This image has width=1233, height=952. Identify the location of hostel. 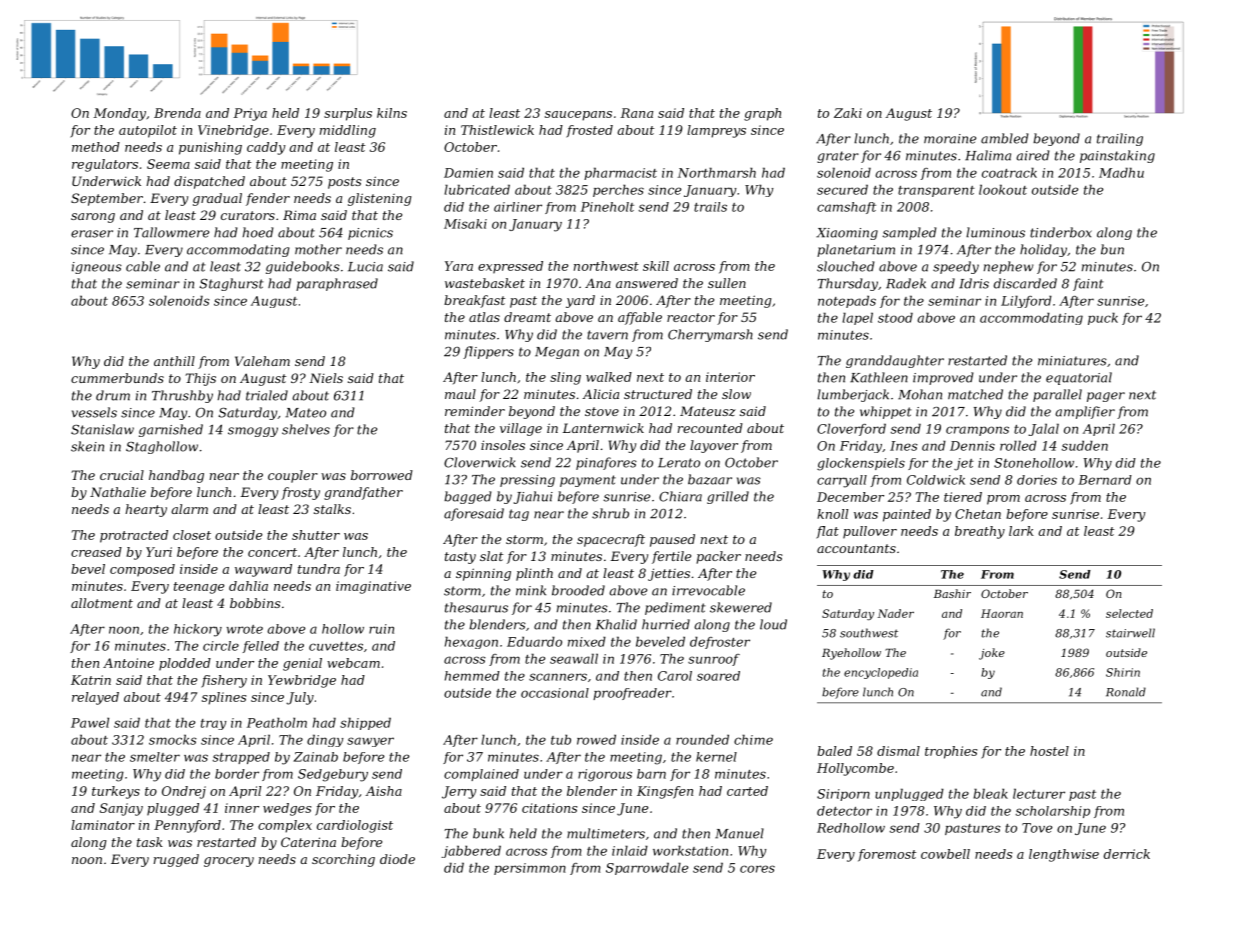
(1049, 751).
